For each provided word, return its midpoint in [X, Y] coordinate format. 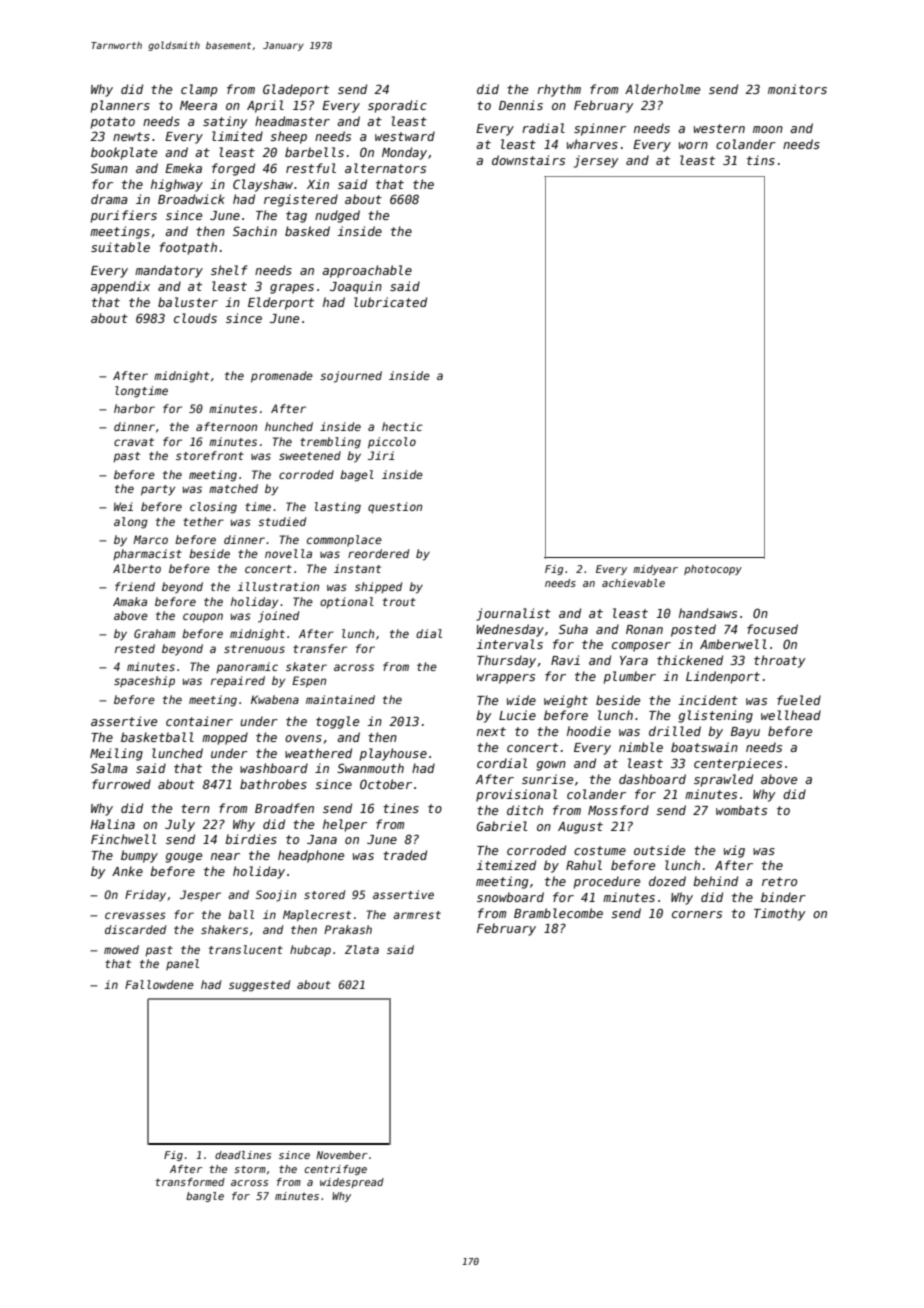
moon [768, 129]
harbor [134, 408]
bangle [205, 1197]
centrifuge [335, 1170]
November [341, 1155]
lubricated [390, 302]
